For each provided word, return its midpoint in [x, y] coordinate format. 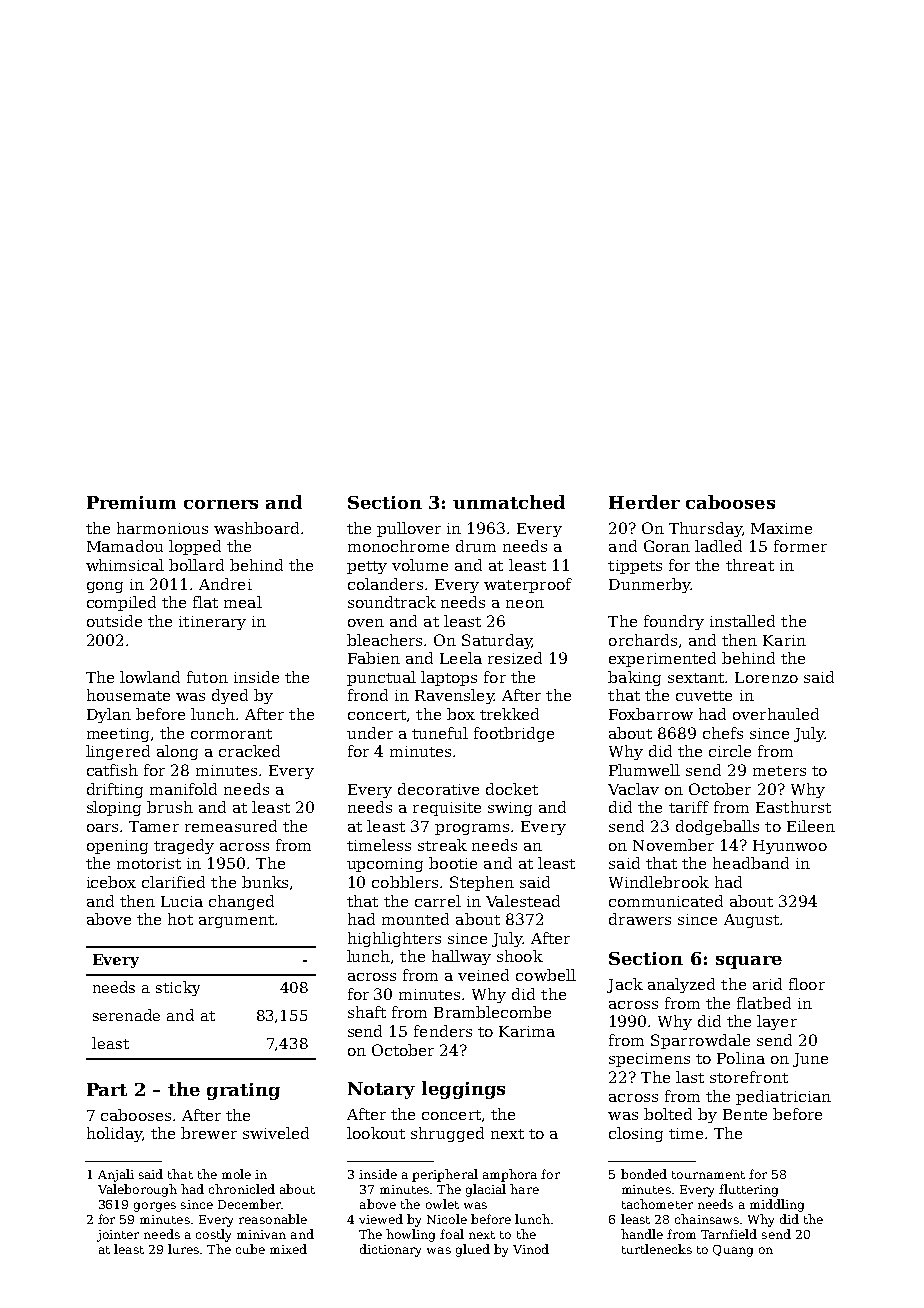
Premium [131, 502]
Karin [784, 640]
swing [510, 809]
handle [642, 1234]
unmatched [509, 502]
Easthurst [793, 807]
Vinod [531, 1249]
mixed [288, 1249]
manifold [183, 789]
